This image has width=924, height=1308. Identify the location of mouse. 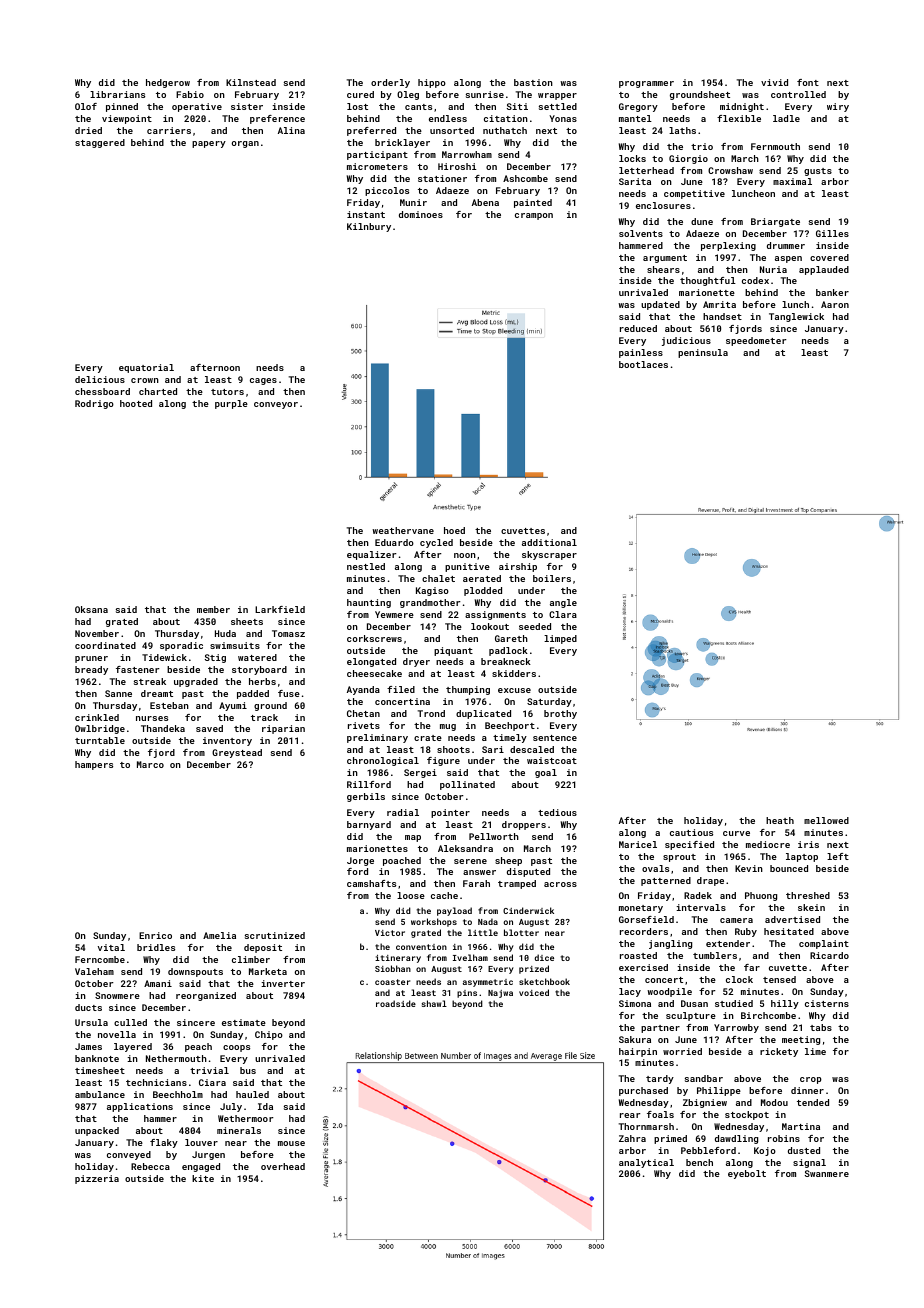
(291, 1143).
